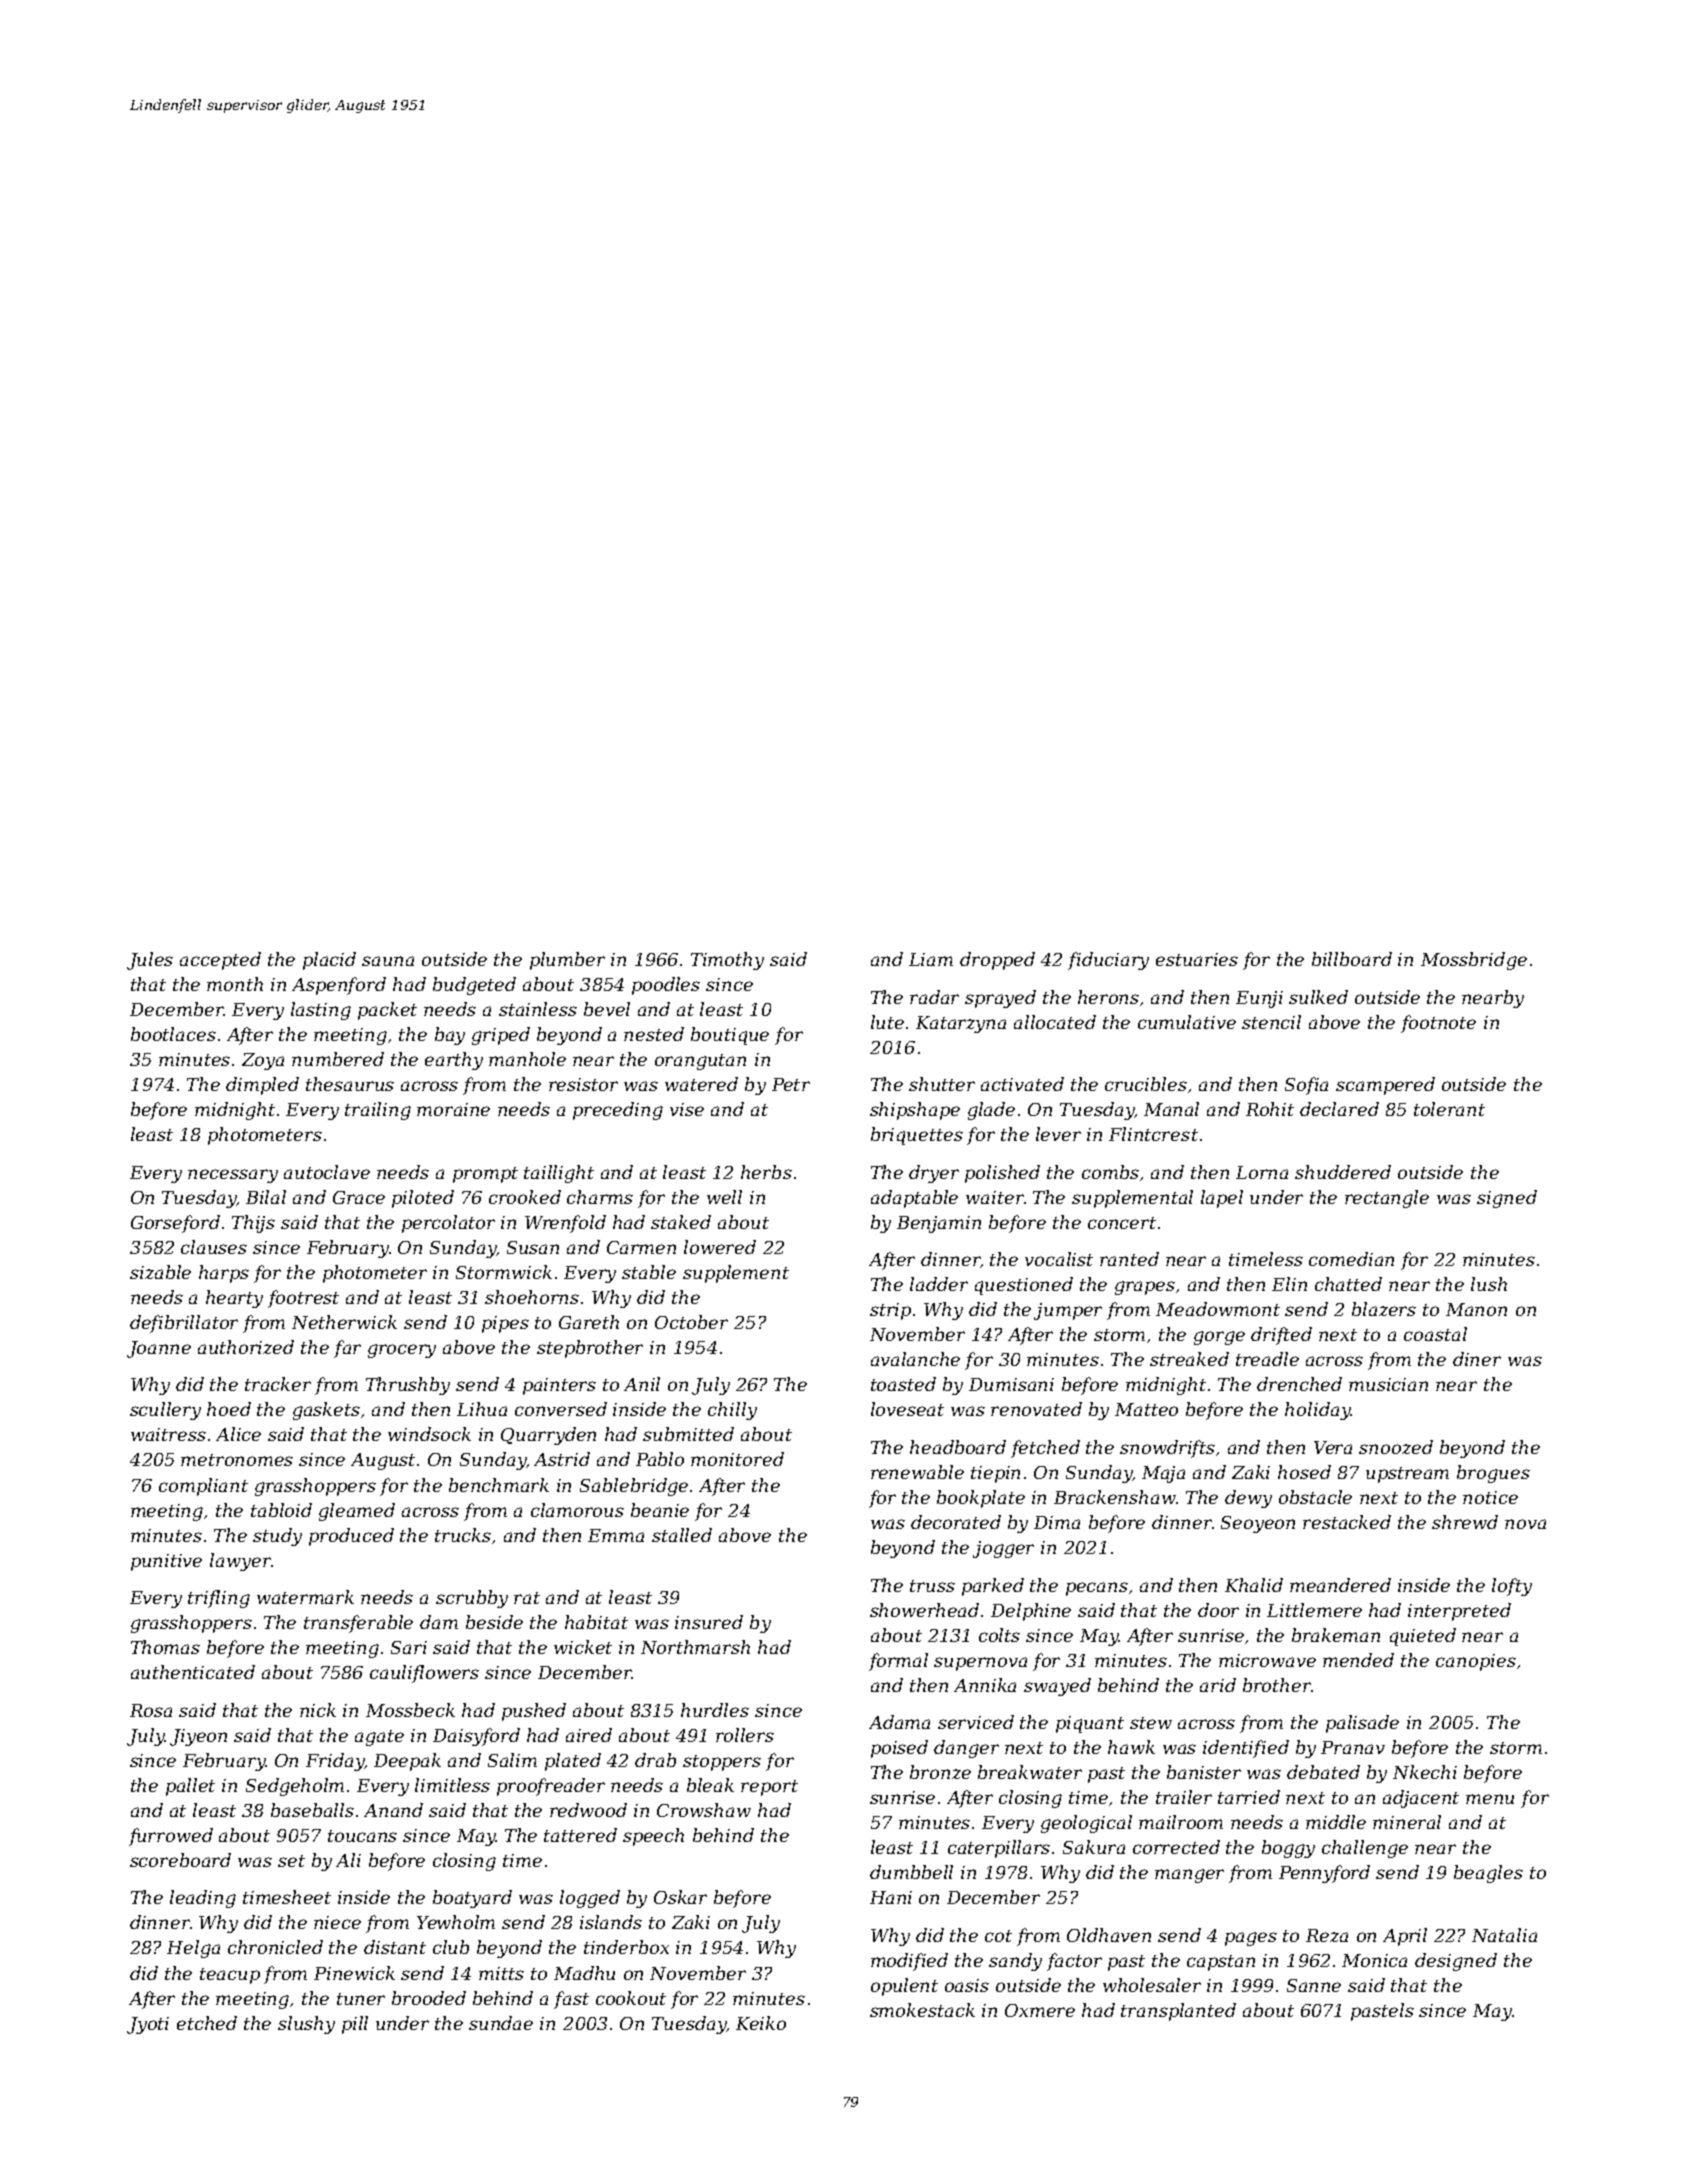 This screenshot has height=2178, width=1683. I want to click on transplanted, so click(1178, 2012).
